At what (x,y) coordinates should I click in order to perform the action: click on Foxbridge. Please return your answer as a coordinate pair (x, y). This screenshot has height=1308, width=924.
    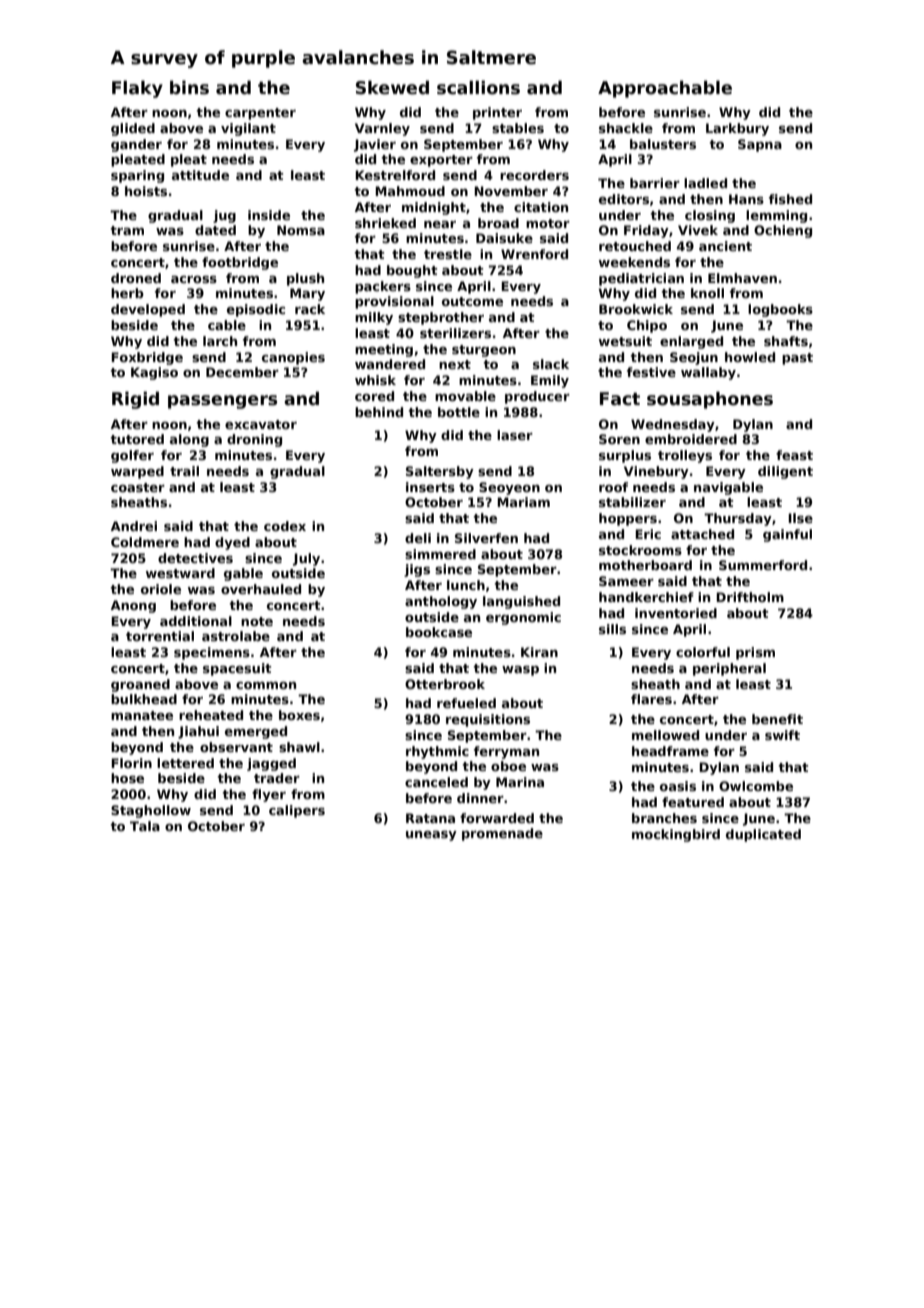
    Looking at the image, I should click on (147, 358).
